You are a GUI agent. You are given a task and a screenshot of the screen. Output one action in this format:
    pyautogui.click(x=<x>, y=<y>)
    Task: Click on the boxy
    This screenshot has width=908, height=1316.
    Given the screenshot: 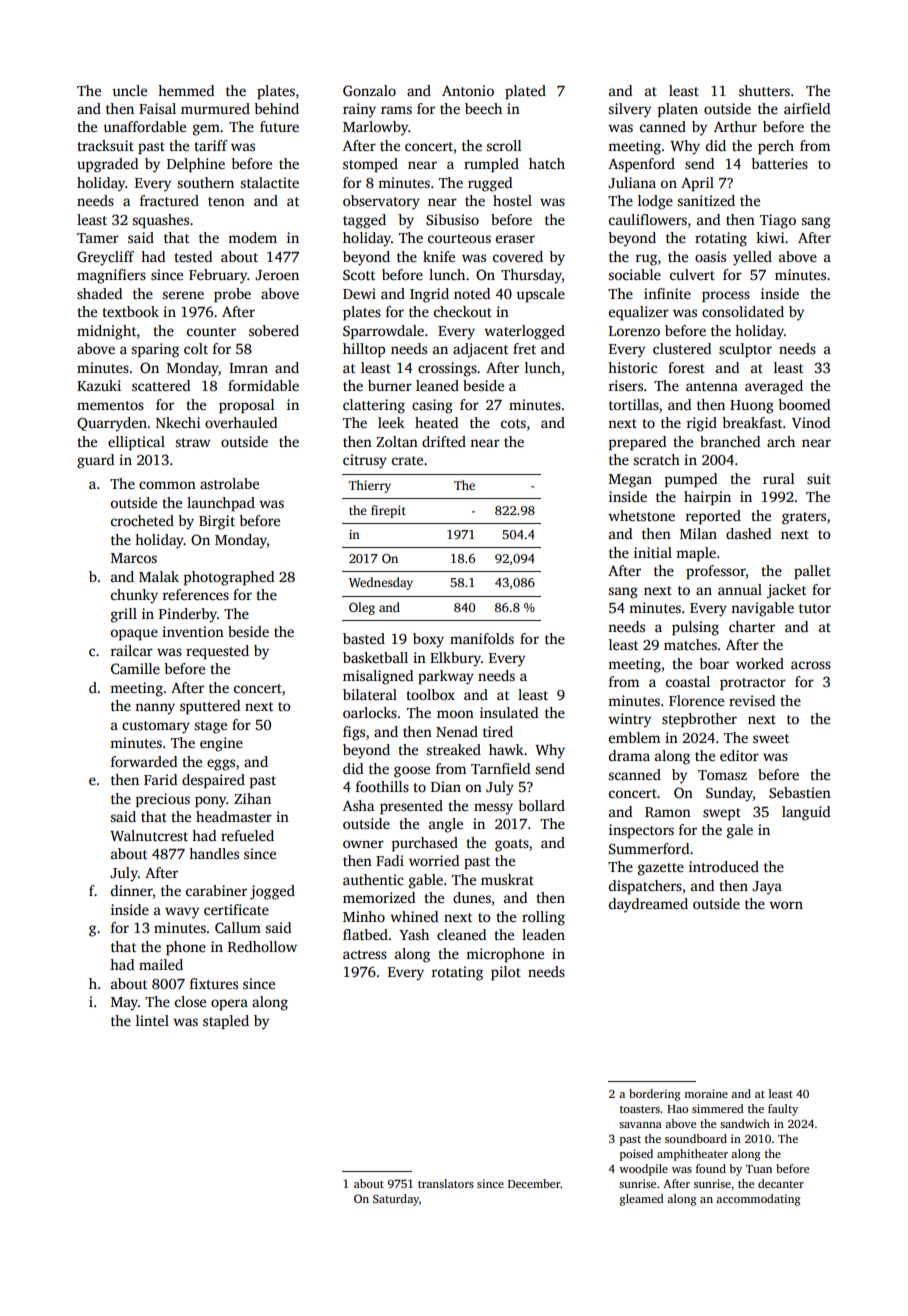 What is the action you would take?
    pyautogui.click(x=428, y=640)
